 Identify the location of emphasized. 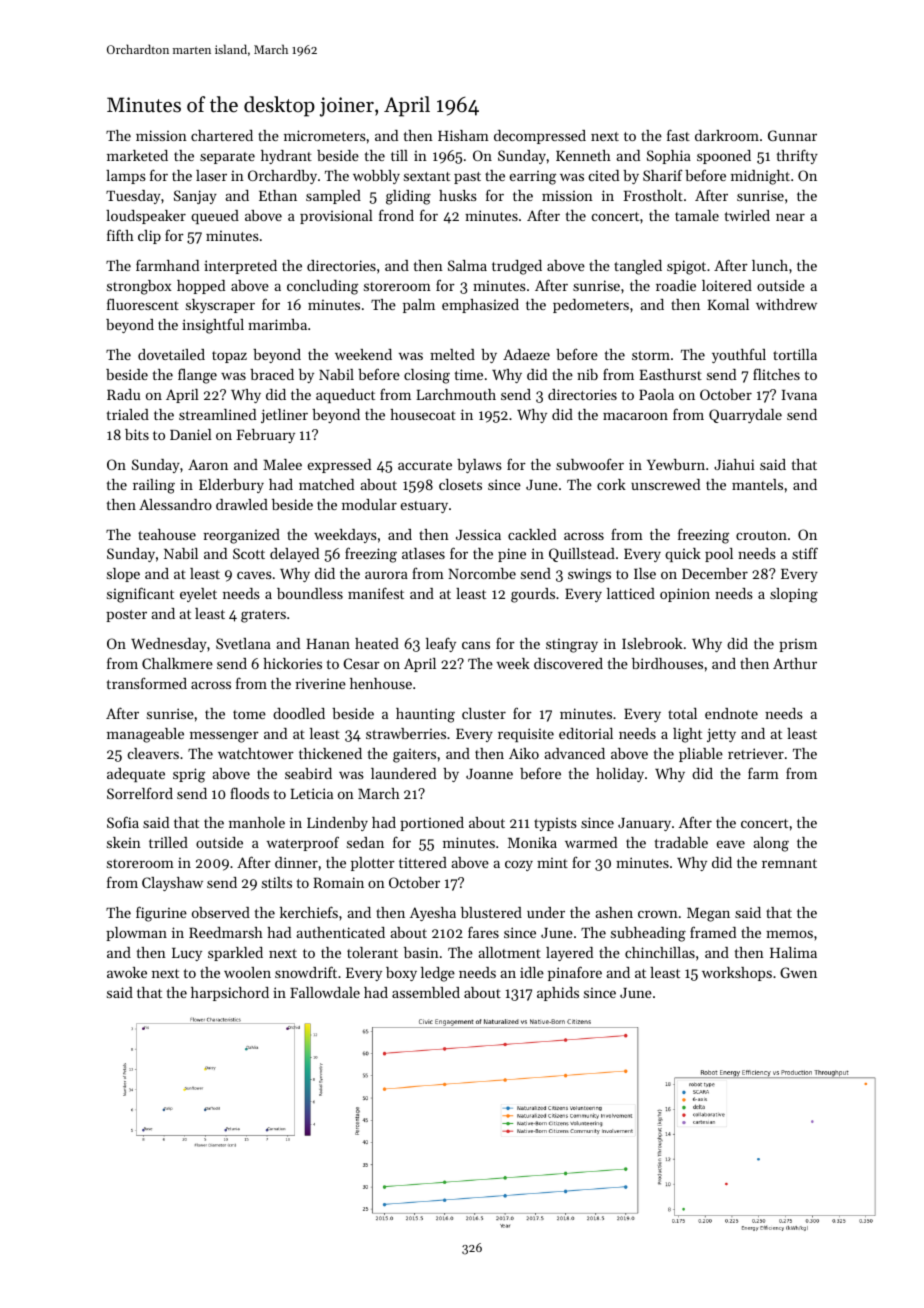
(480, 306).
